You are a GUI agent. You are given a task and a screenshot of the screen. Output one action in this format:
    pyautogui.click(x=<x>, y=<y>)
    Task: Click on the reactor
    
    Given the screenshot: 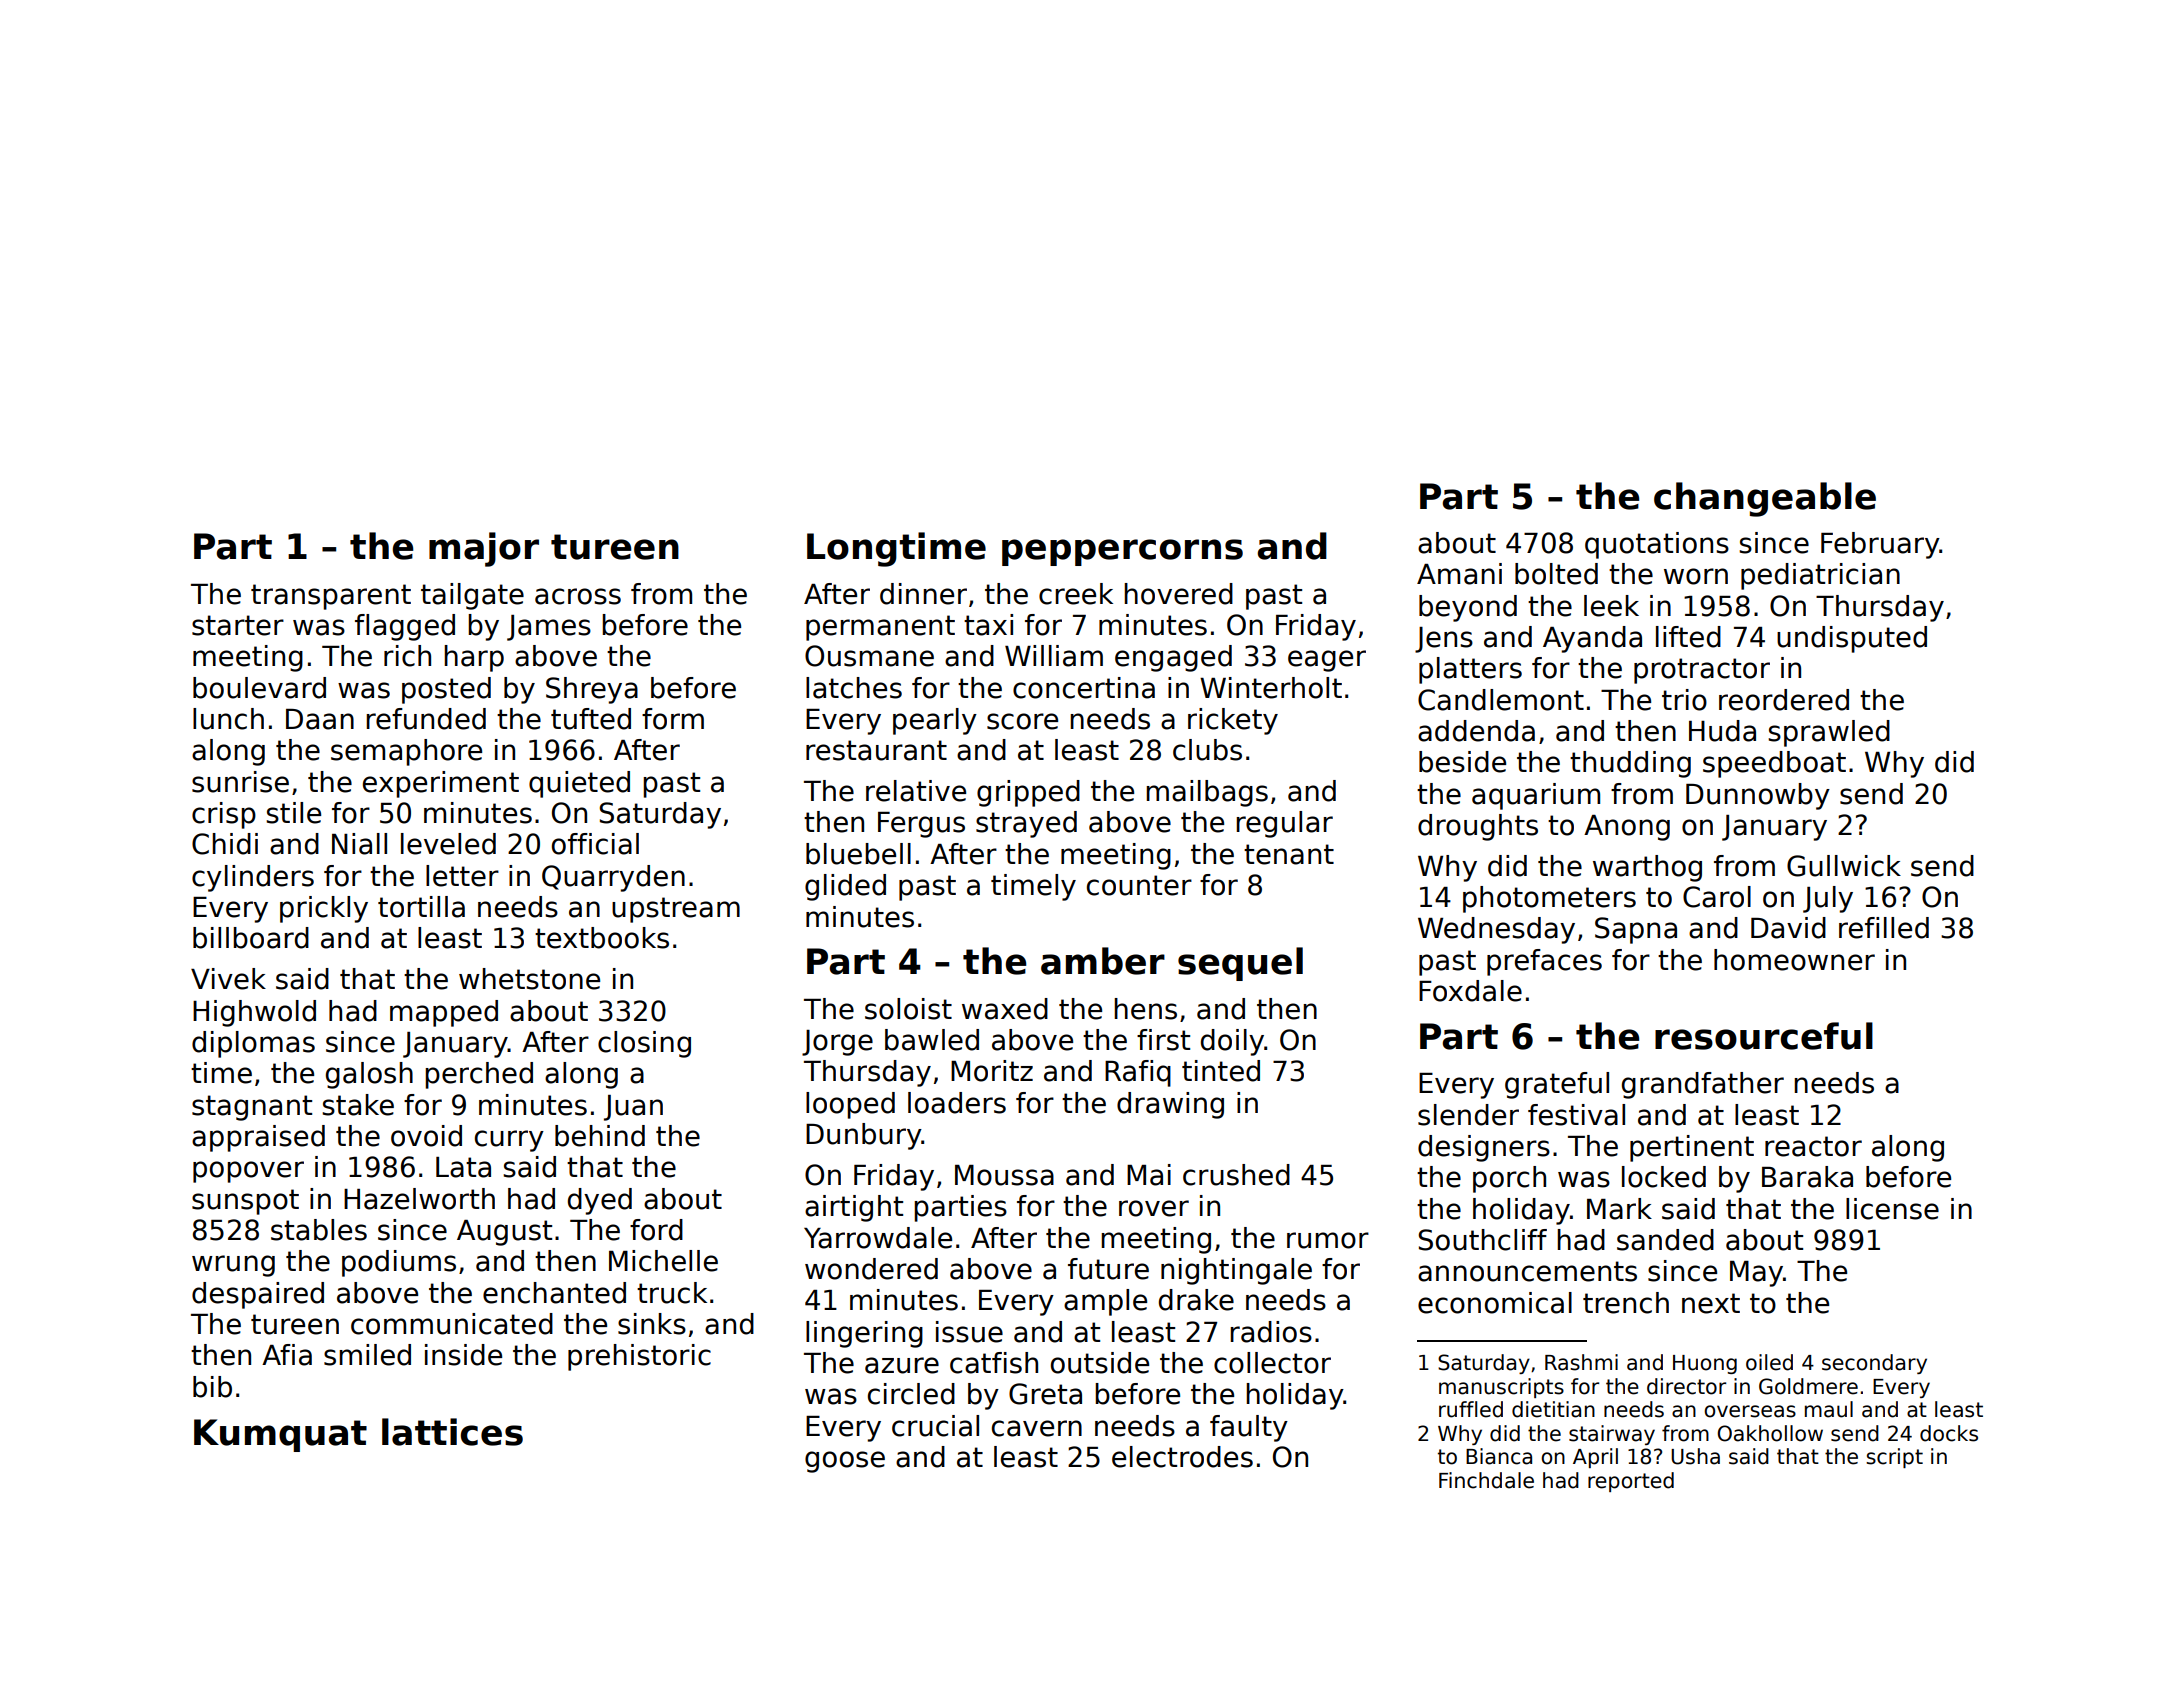 What is the action you would take?
    pyautogui.click(x=1813, y=1146)
